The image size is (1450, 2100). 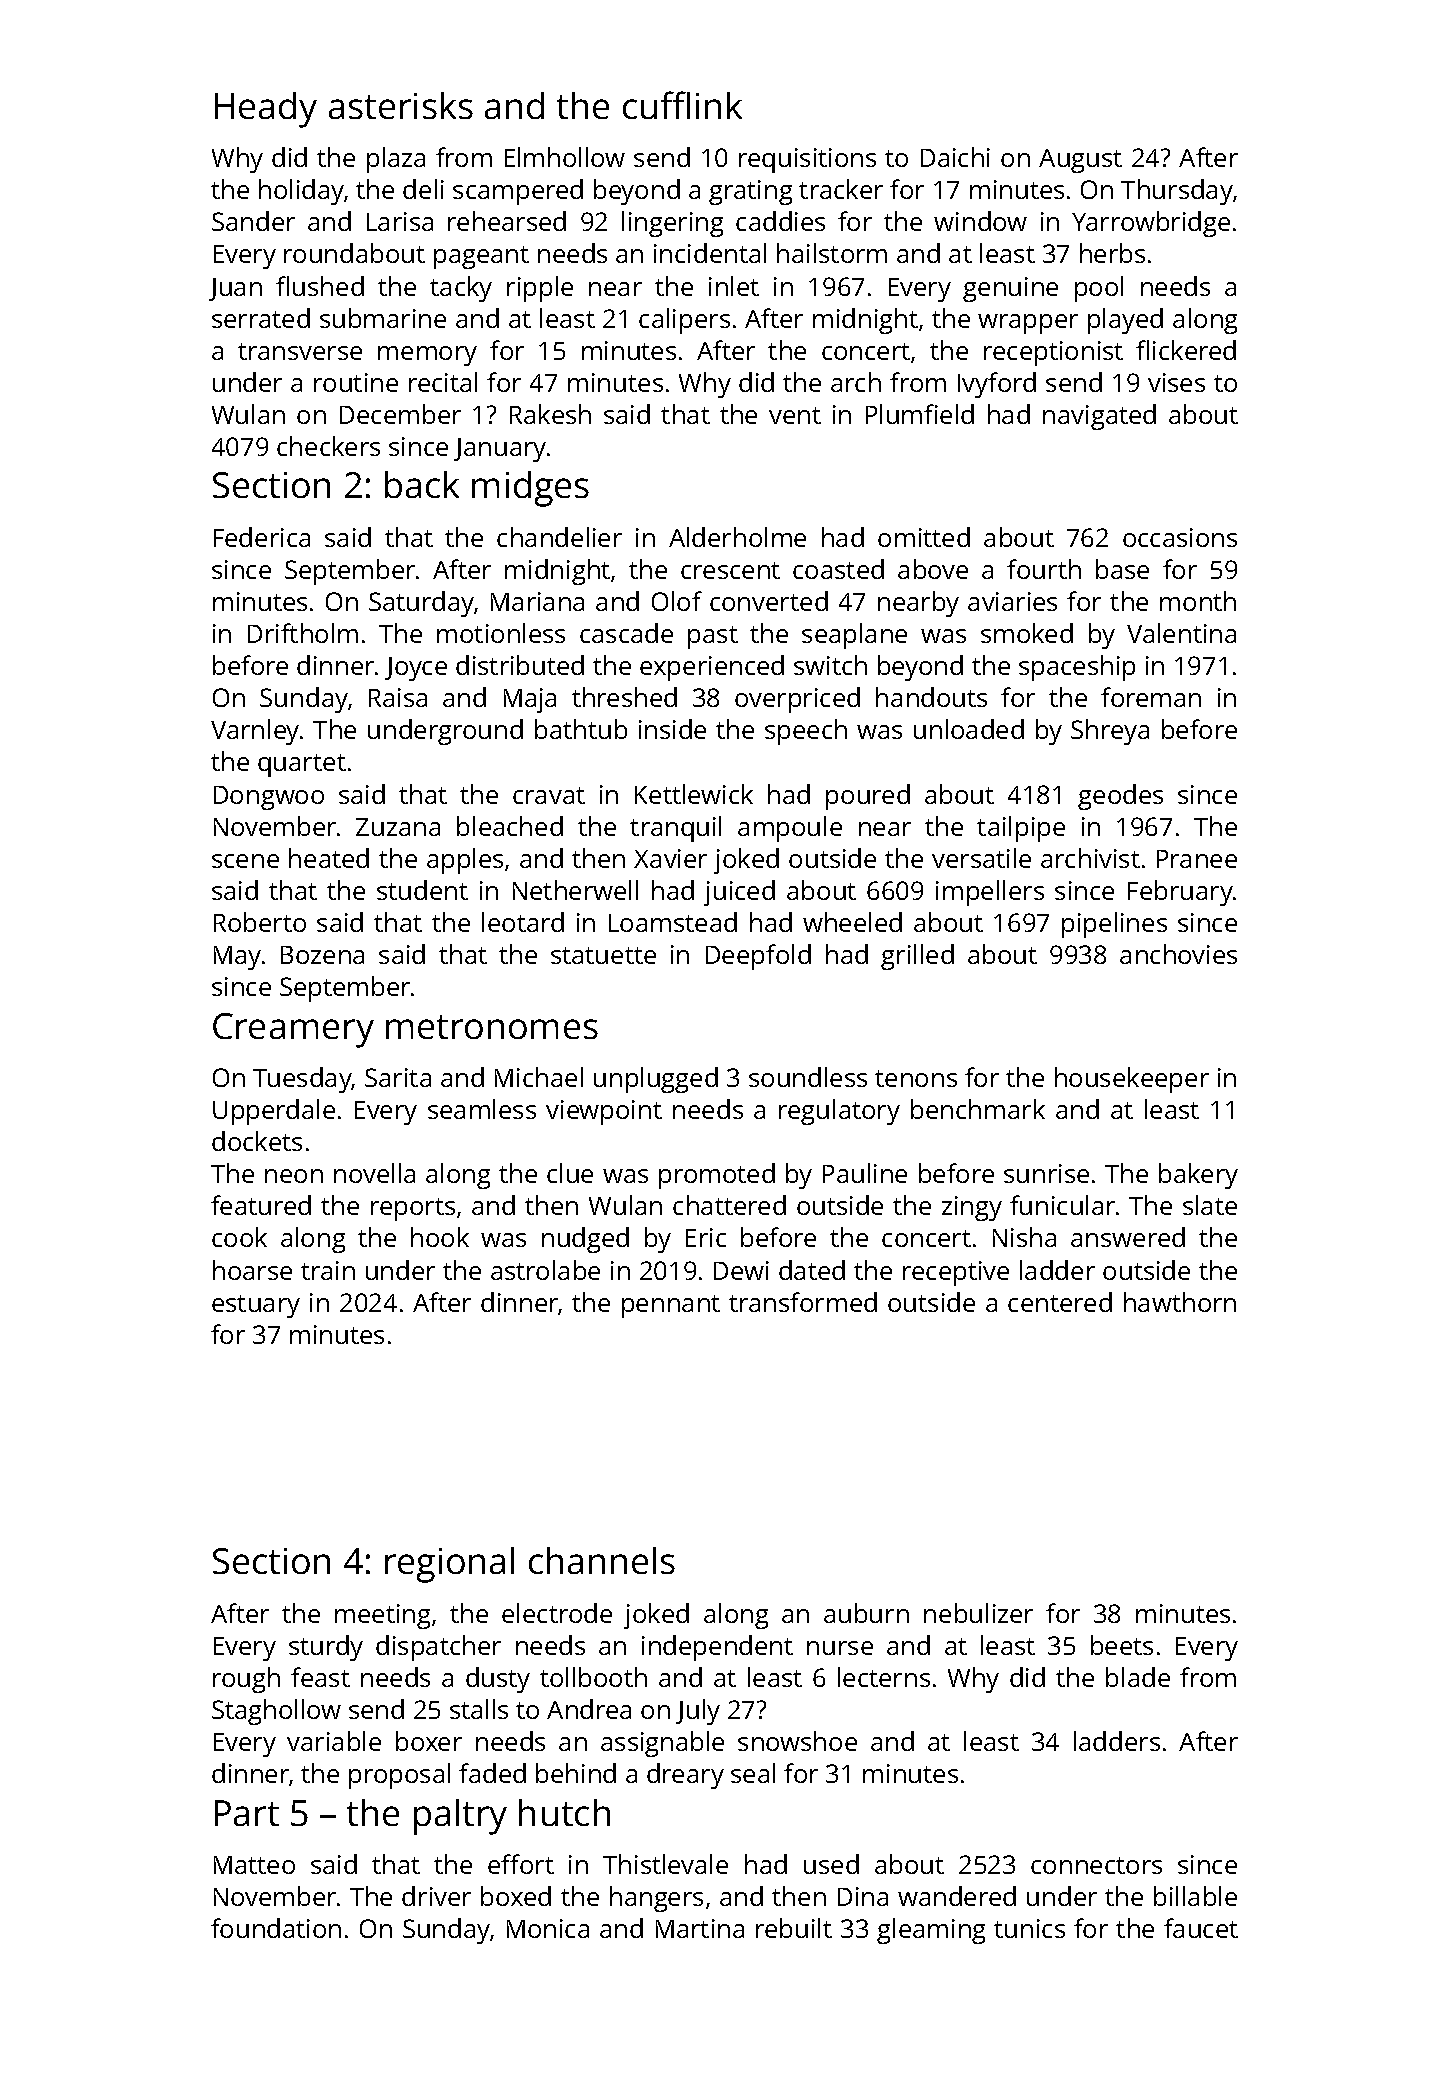 What do you see at coordinates (1177, 192) in the document?
I see `Thursday` at bounding box center [1177, 192].
